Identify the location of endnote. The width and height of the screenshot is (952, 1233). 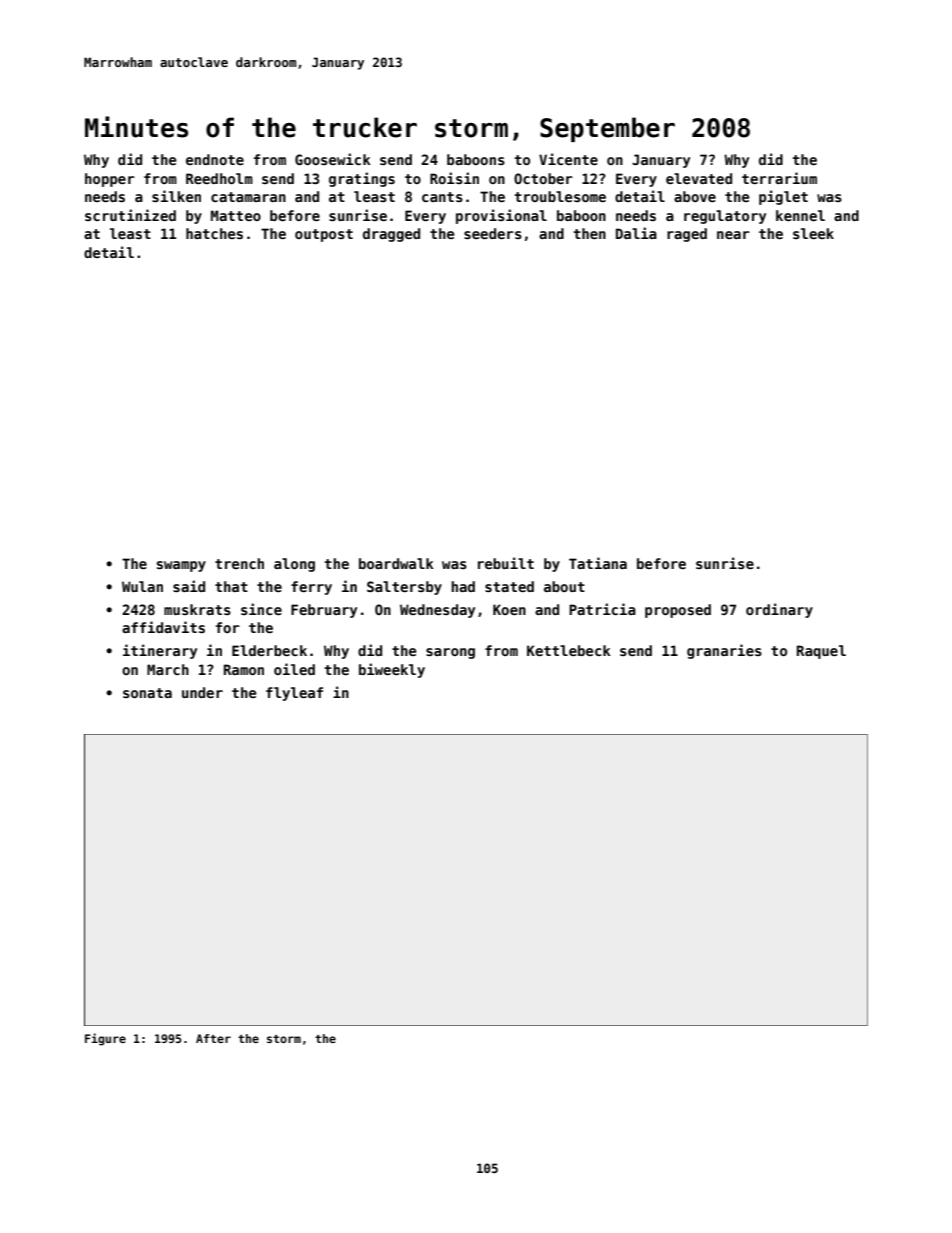
(215, 159).
